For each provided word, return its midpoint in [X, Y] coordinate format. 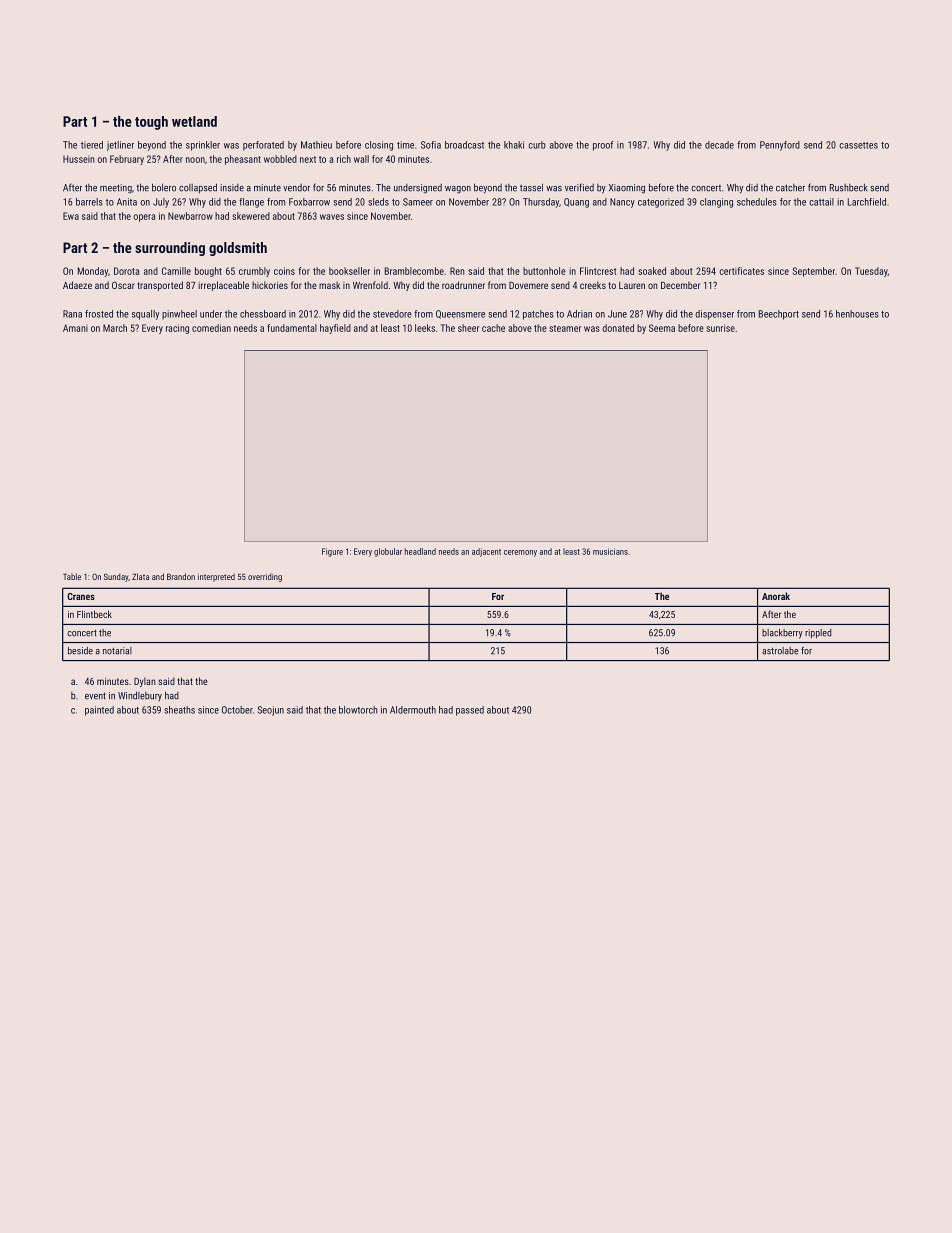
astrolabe [780, 651]
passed [470, 711]
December [680, 285]
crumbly [254, 272]
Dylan [144, 682]
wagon [458, 190]
